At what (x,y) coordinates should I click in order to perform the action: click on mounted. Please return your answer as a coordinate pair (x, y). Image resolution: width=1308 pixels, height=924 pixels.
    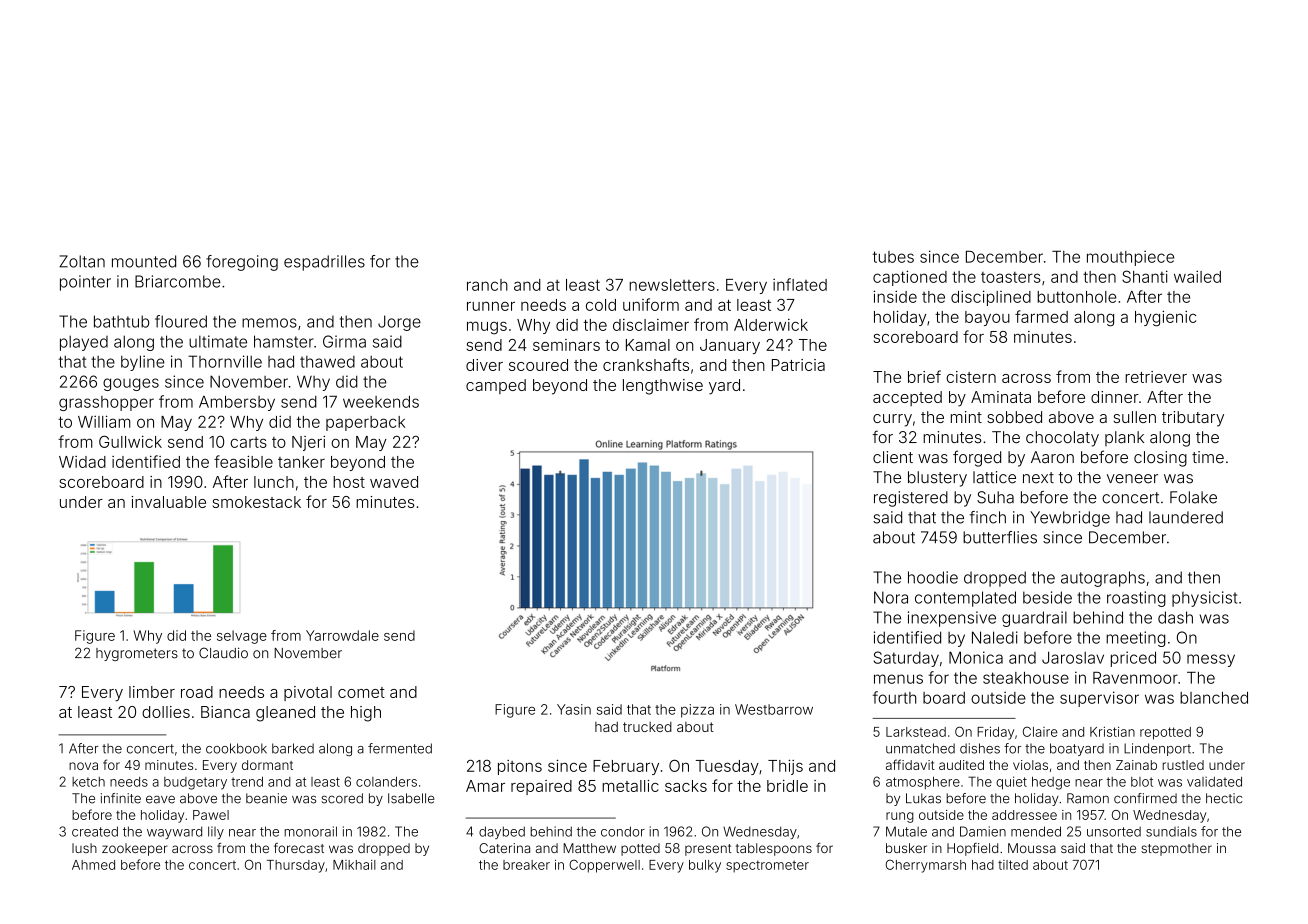
    Looking at the image, I should click on (144, 261).
